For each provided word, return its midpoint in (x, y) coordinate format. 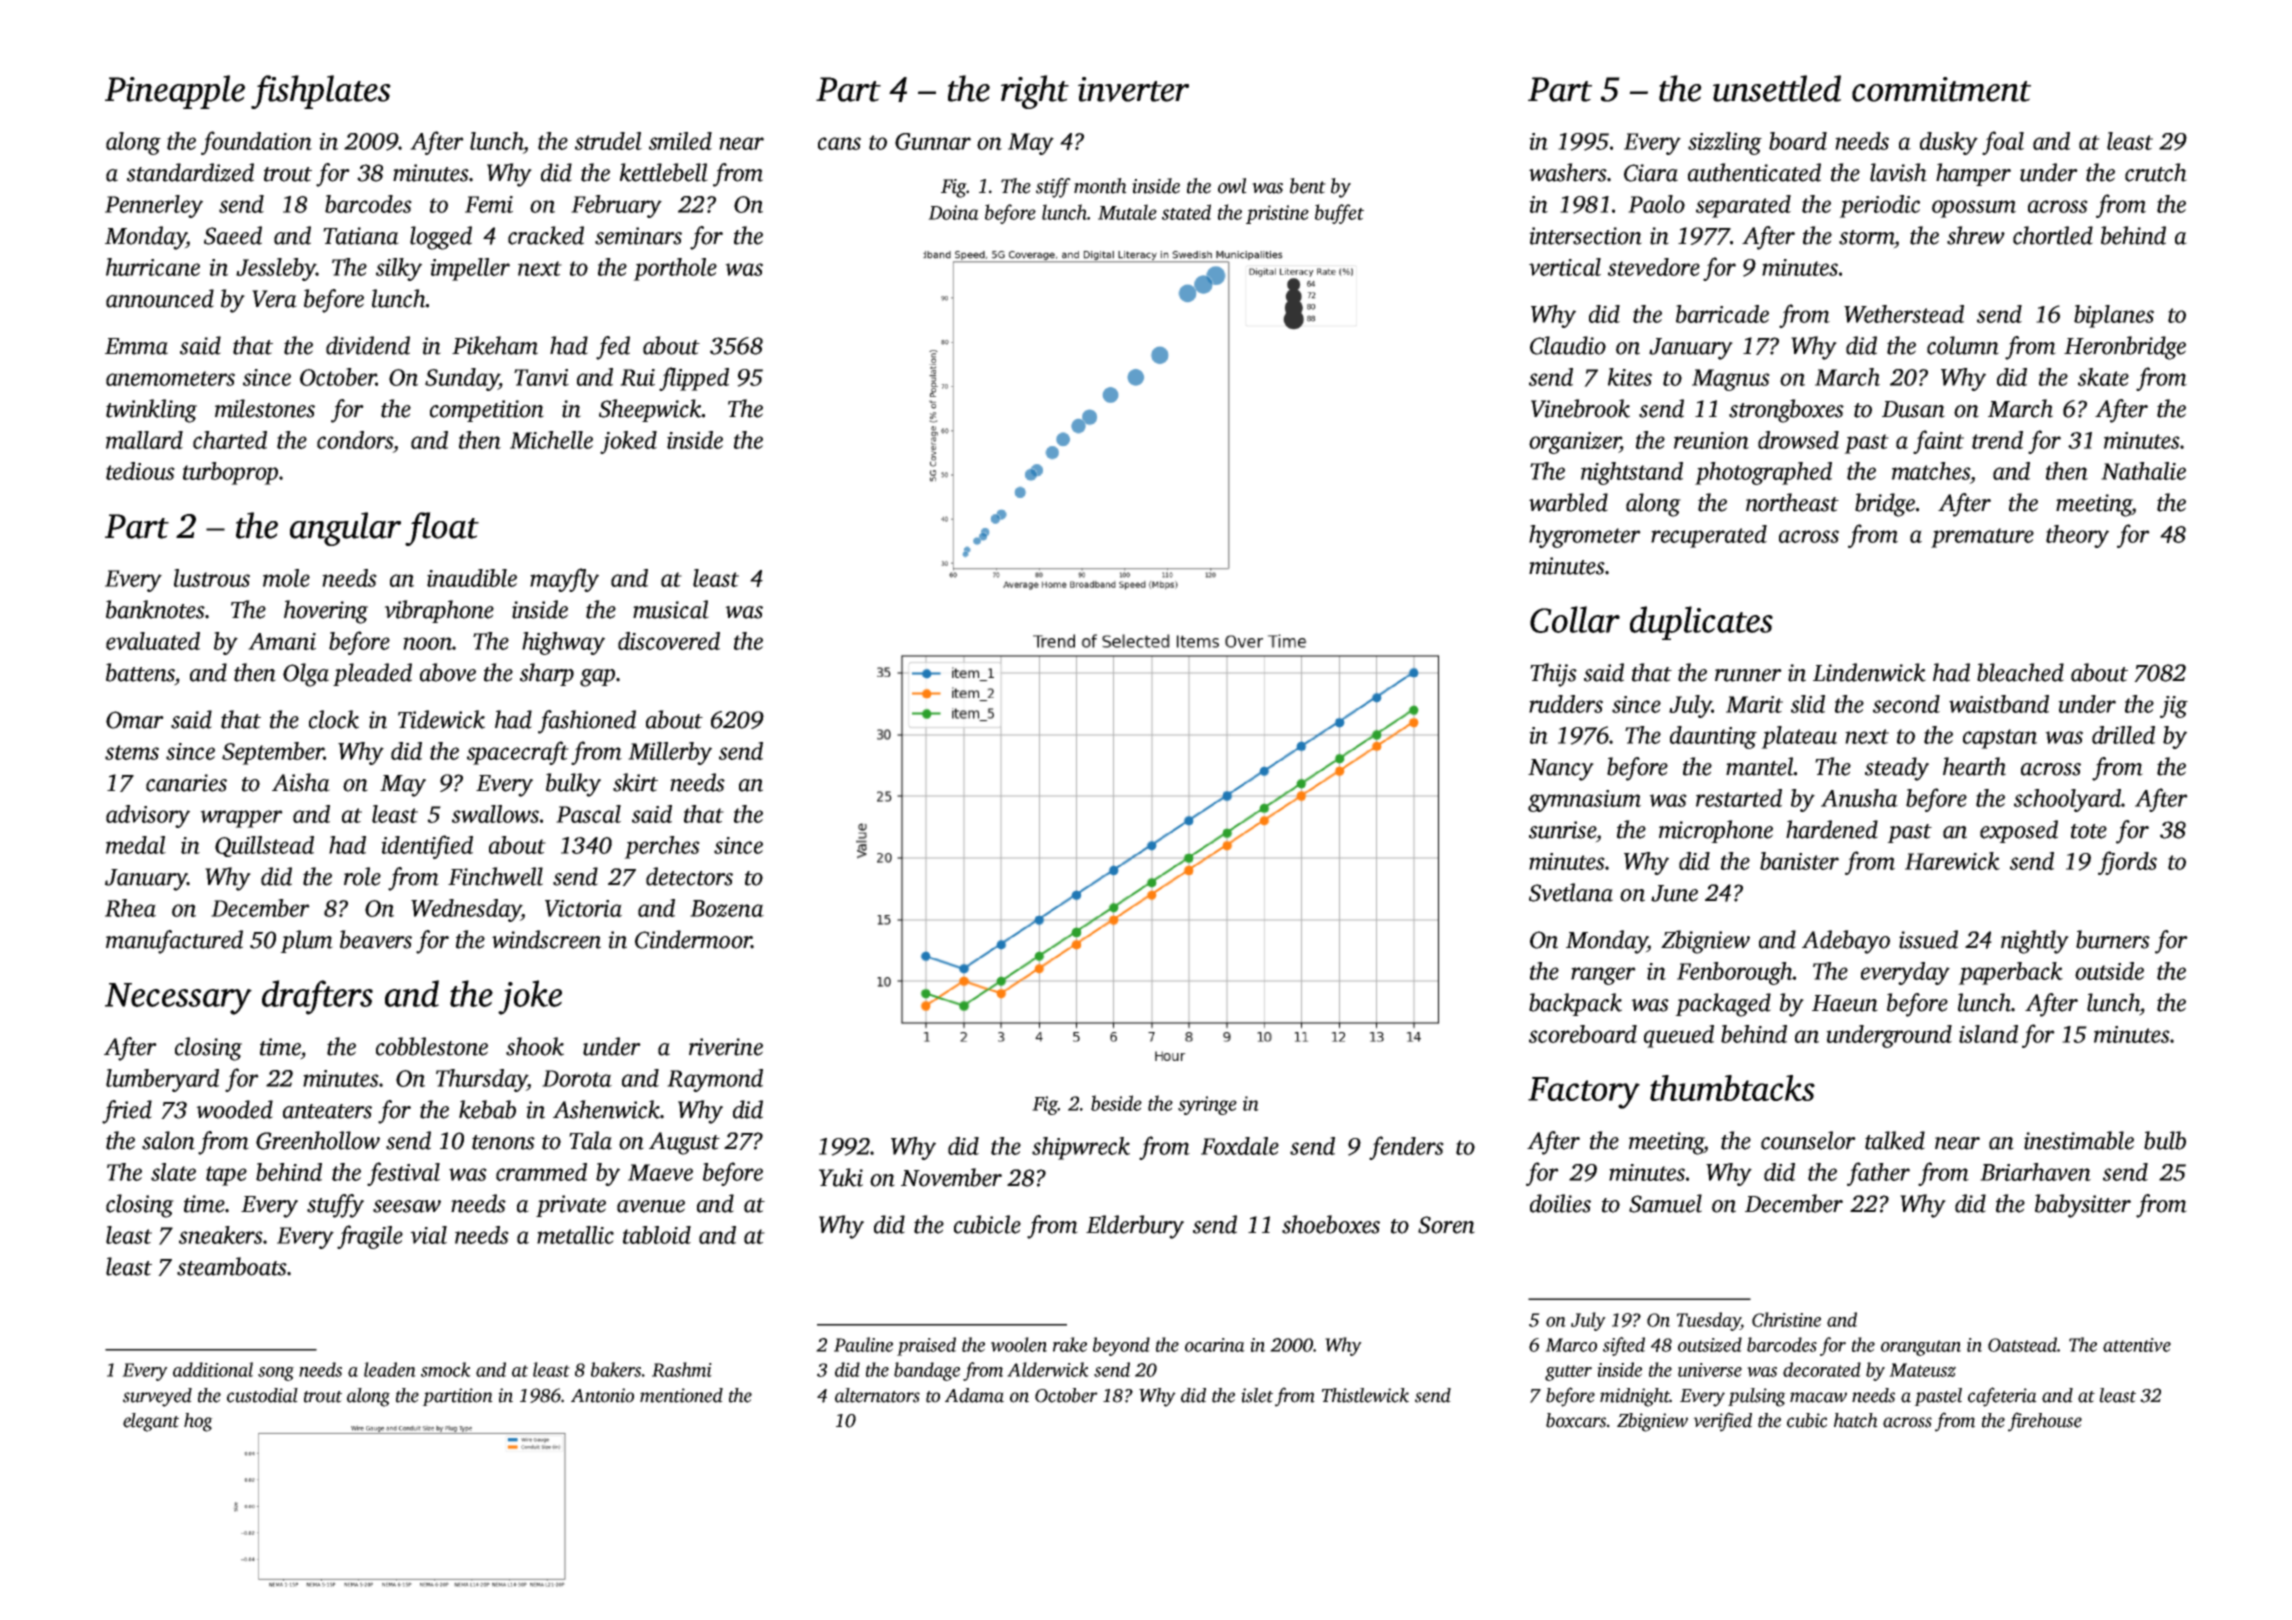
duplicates (1701, 623)
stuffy (335, 1206)
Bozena (727, 908)
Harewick (1952, 861)
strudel (608, 141)
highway (563, 643)
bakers (616, 1369)
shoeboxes (1331, 1224)
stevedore (1654, 267)
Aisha (301, 782)
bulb (2165, 1140)
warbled (1568, 502)
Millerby (670, 753)
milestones (265, 408)
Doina (953, 212)
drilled (2123, 735)
